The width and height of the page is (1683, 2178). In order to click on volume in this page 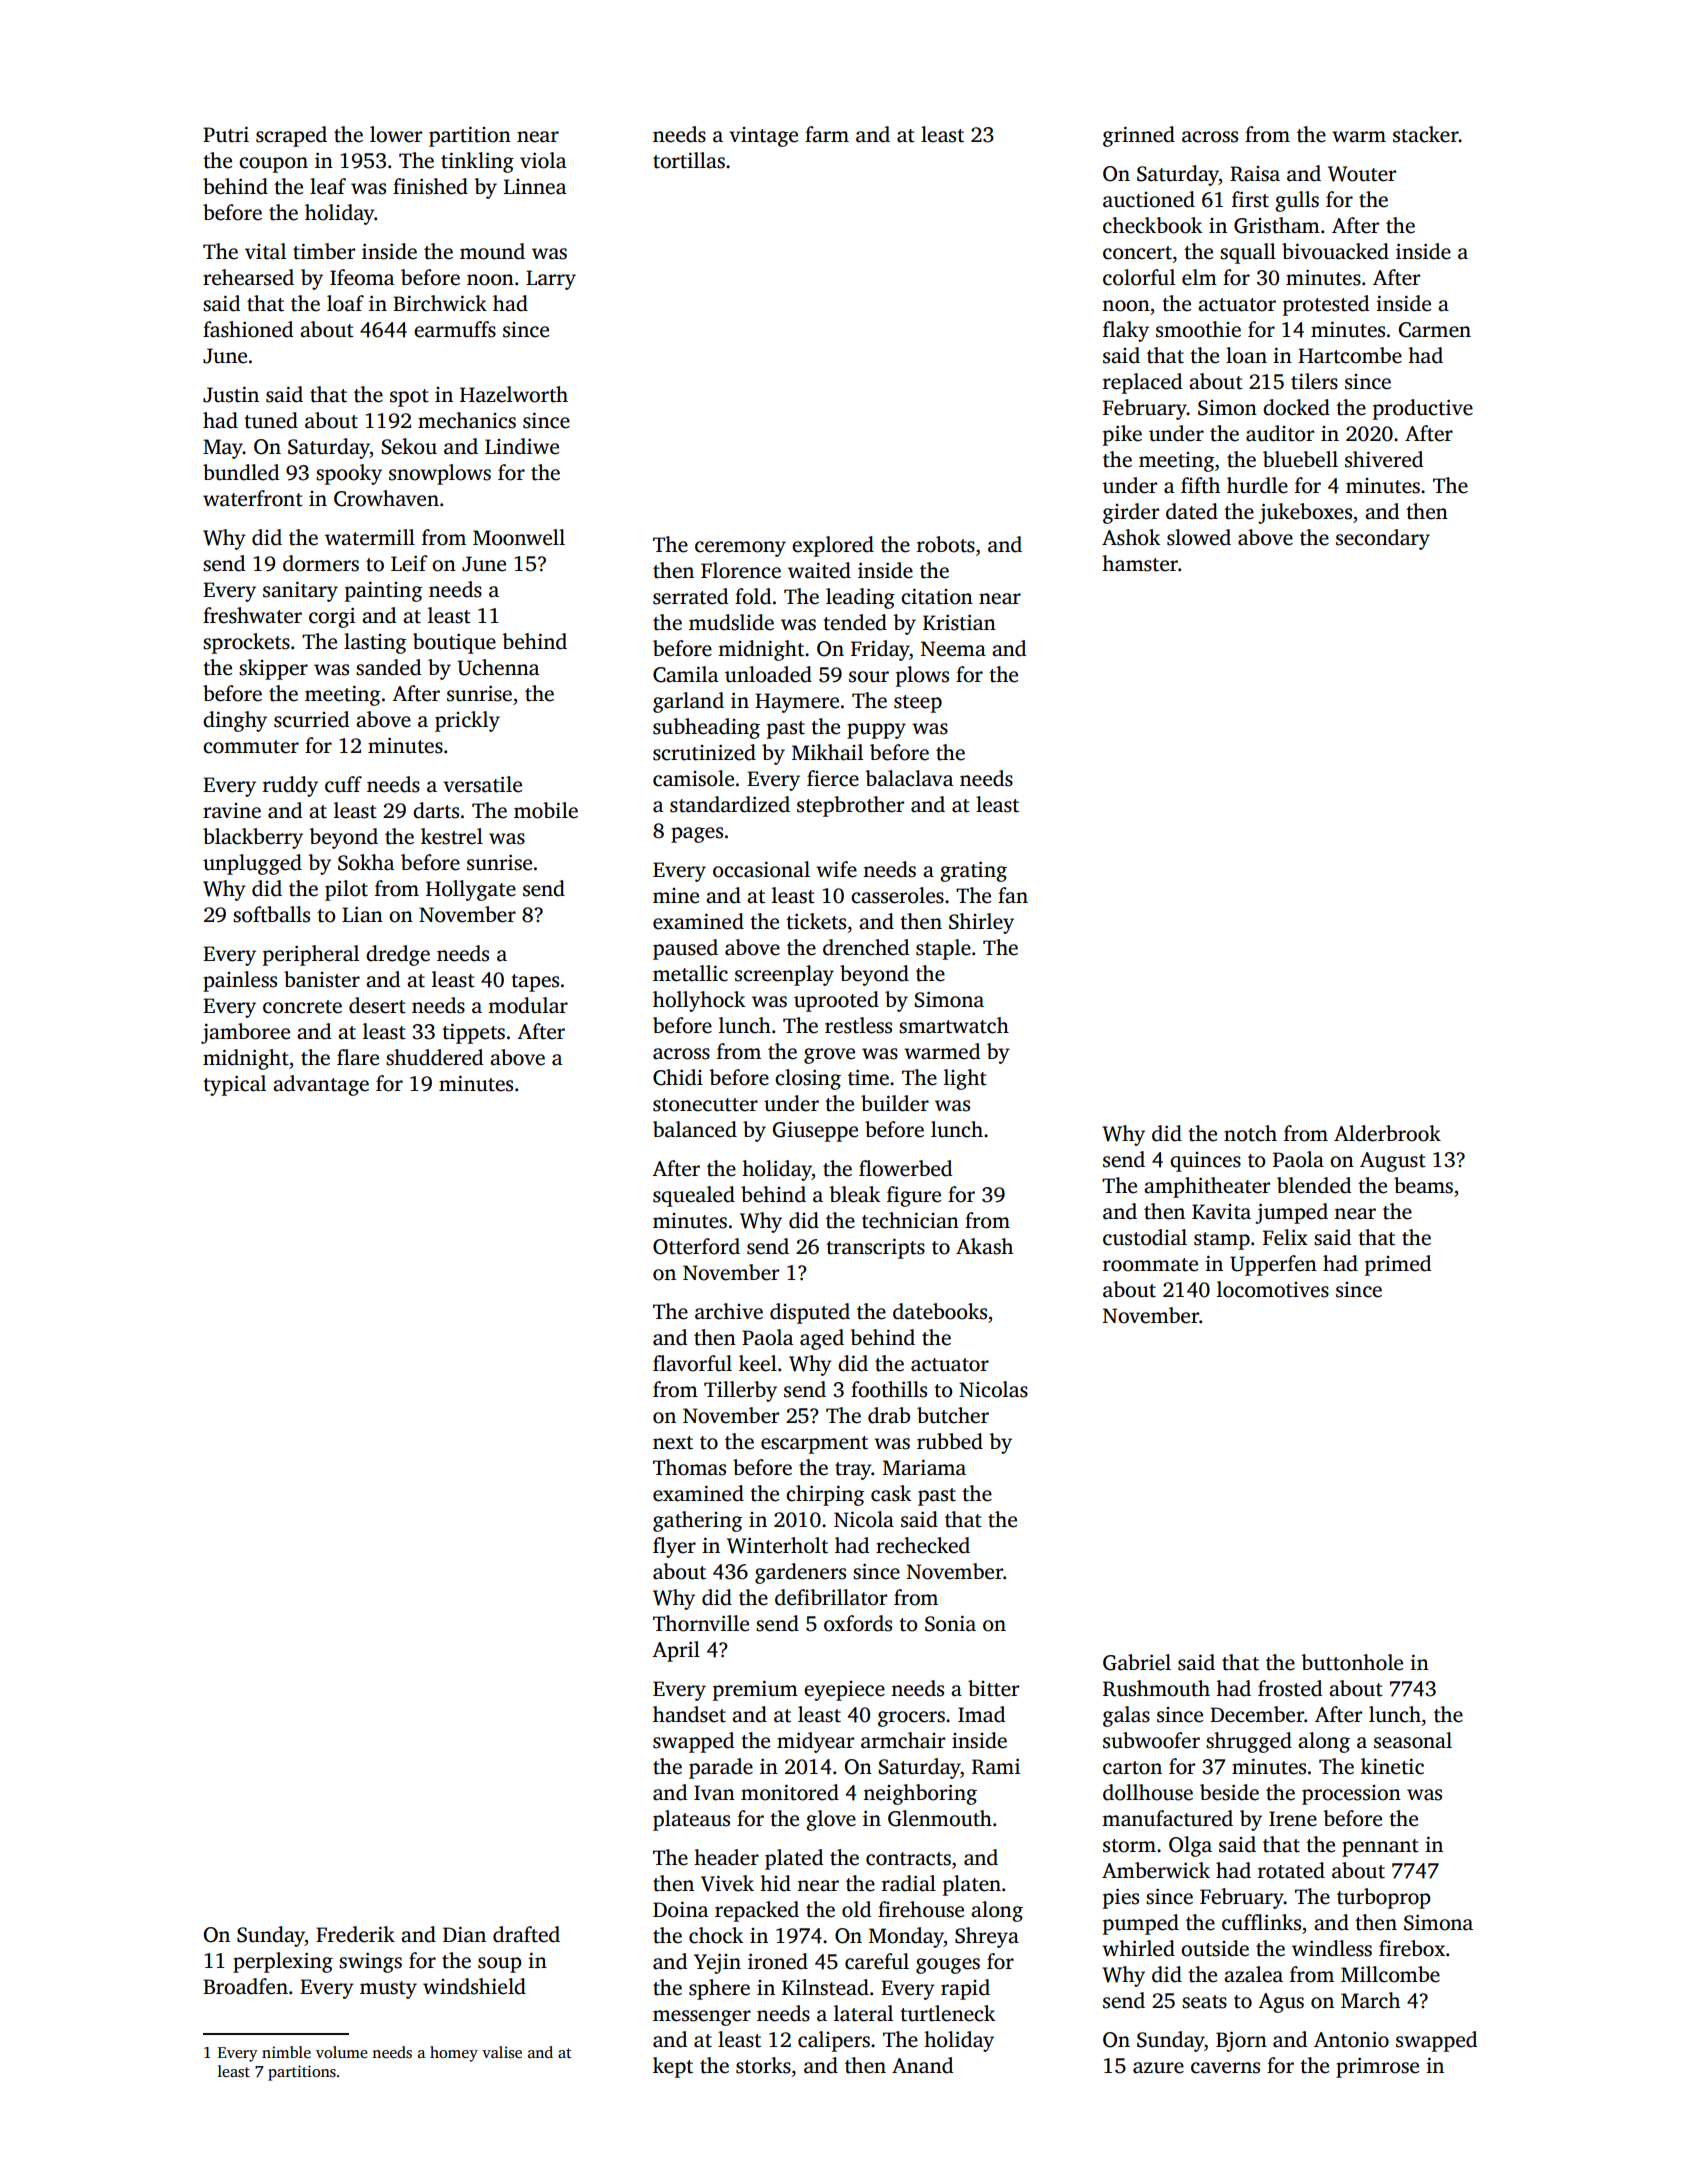, I will do `click(342, 2052)`.
